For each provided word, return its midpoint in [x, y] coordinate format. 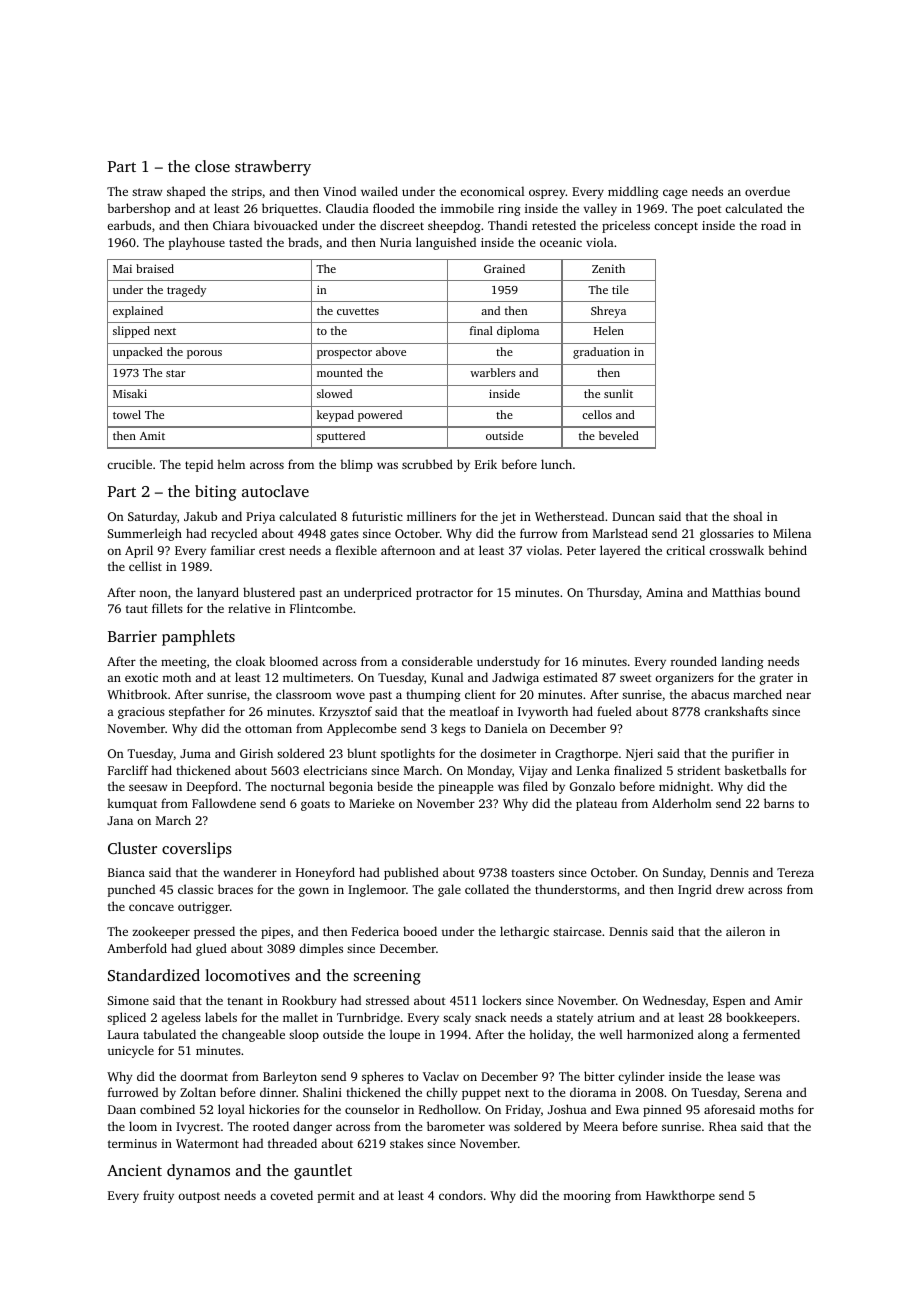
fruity [158, 1196]
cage [675, 194]
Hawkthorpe [680, 1196]
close [212, 166]
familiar [233, 550]
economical [492, 191]
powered [380, 416]
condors [461, 1195]
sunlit [618, 393]
